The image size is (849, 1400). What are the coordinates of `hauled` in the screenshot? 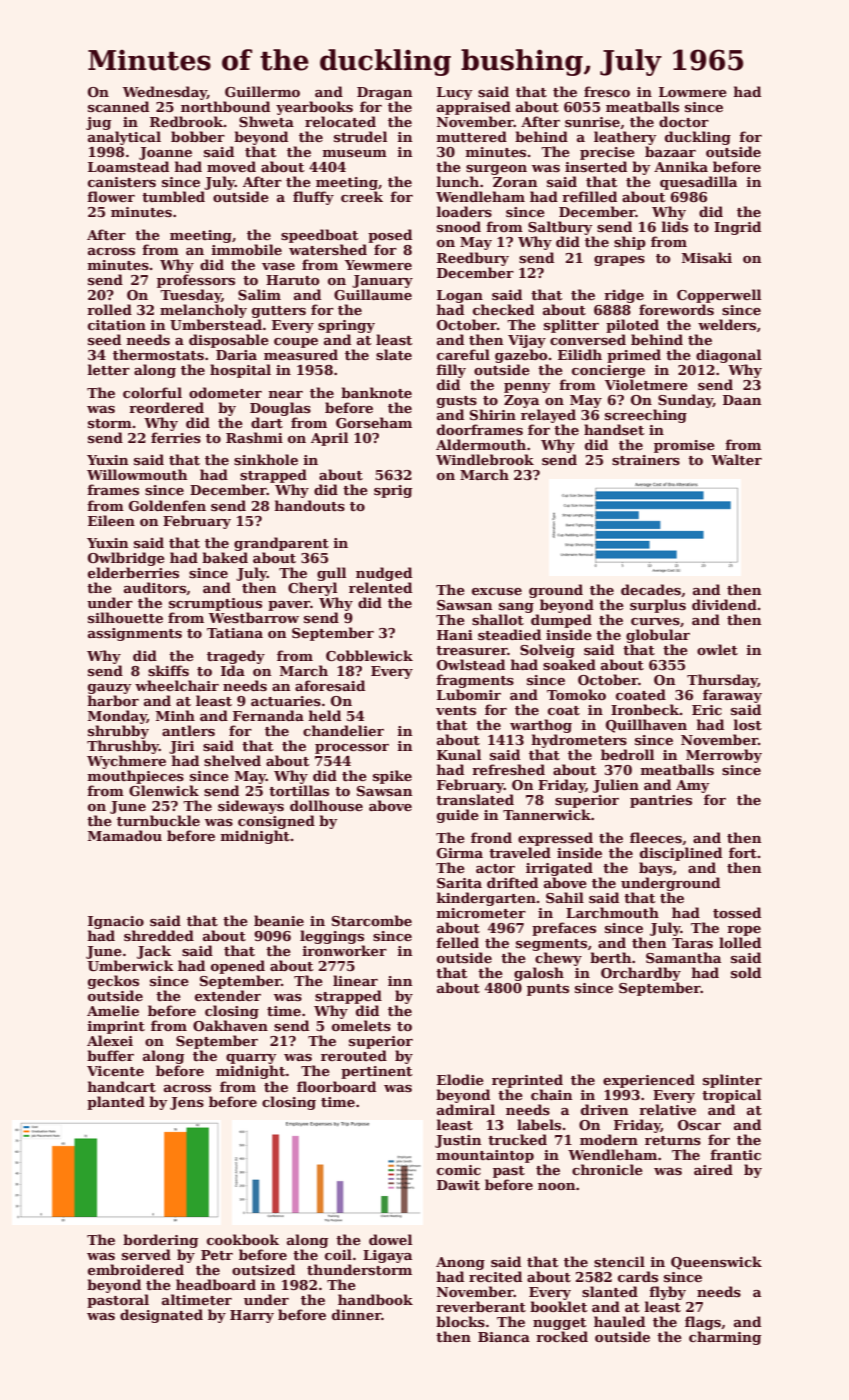 It's located at (619, 1321).
